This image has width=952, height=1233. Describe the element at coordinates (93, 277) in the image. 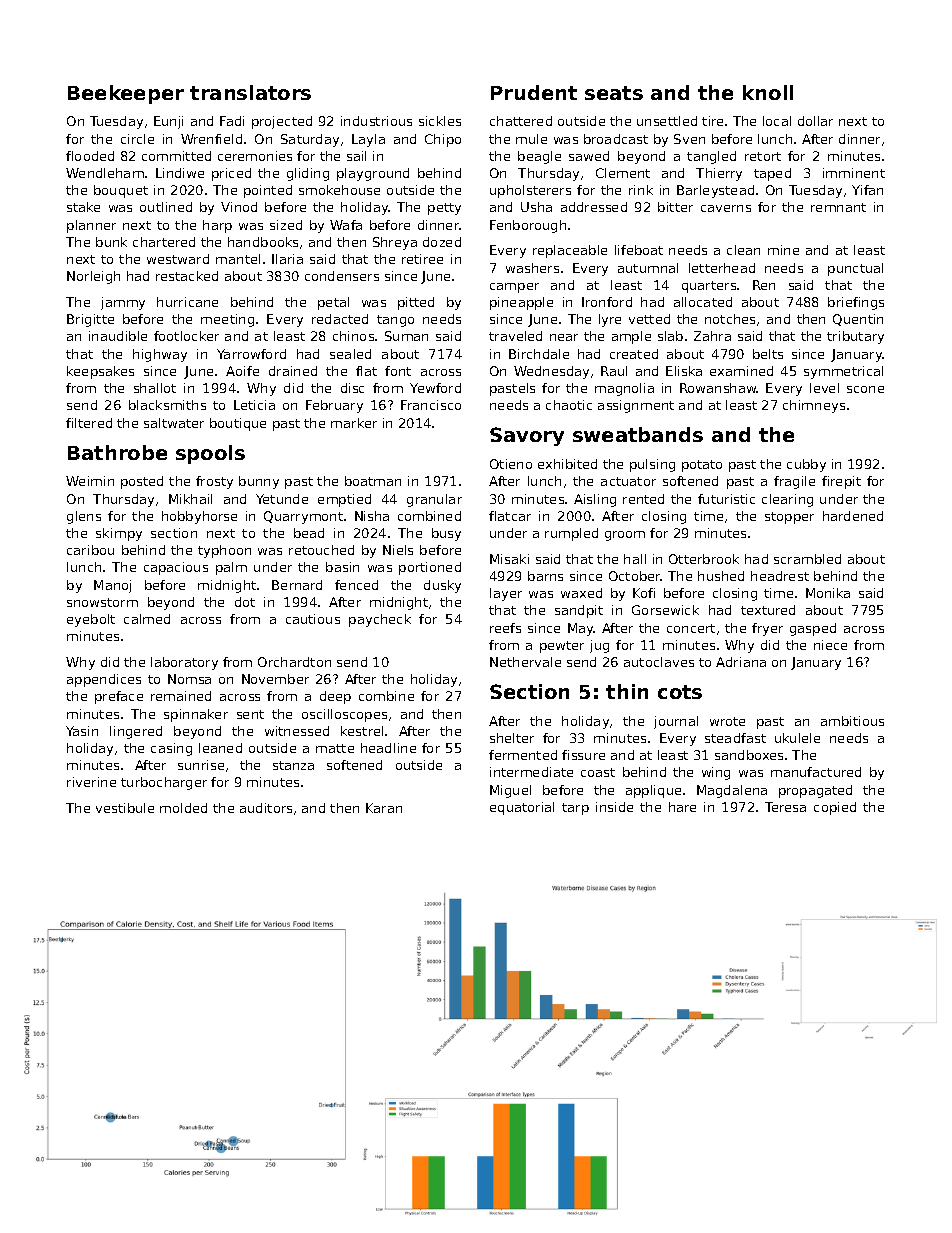

I see `Norleigh` at that location.
